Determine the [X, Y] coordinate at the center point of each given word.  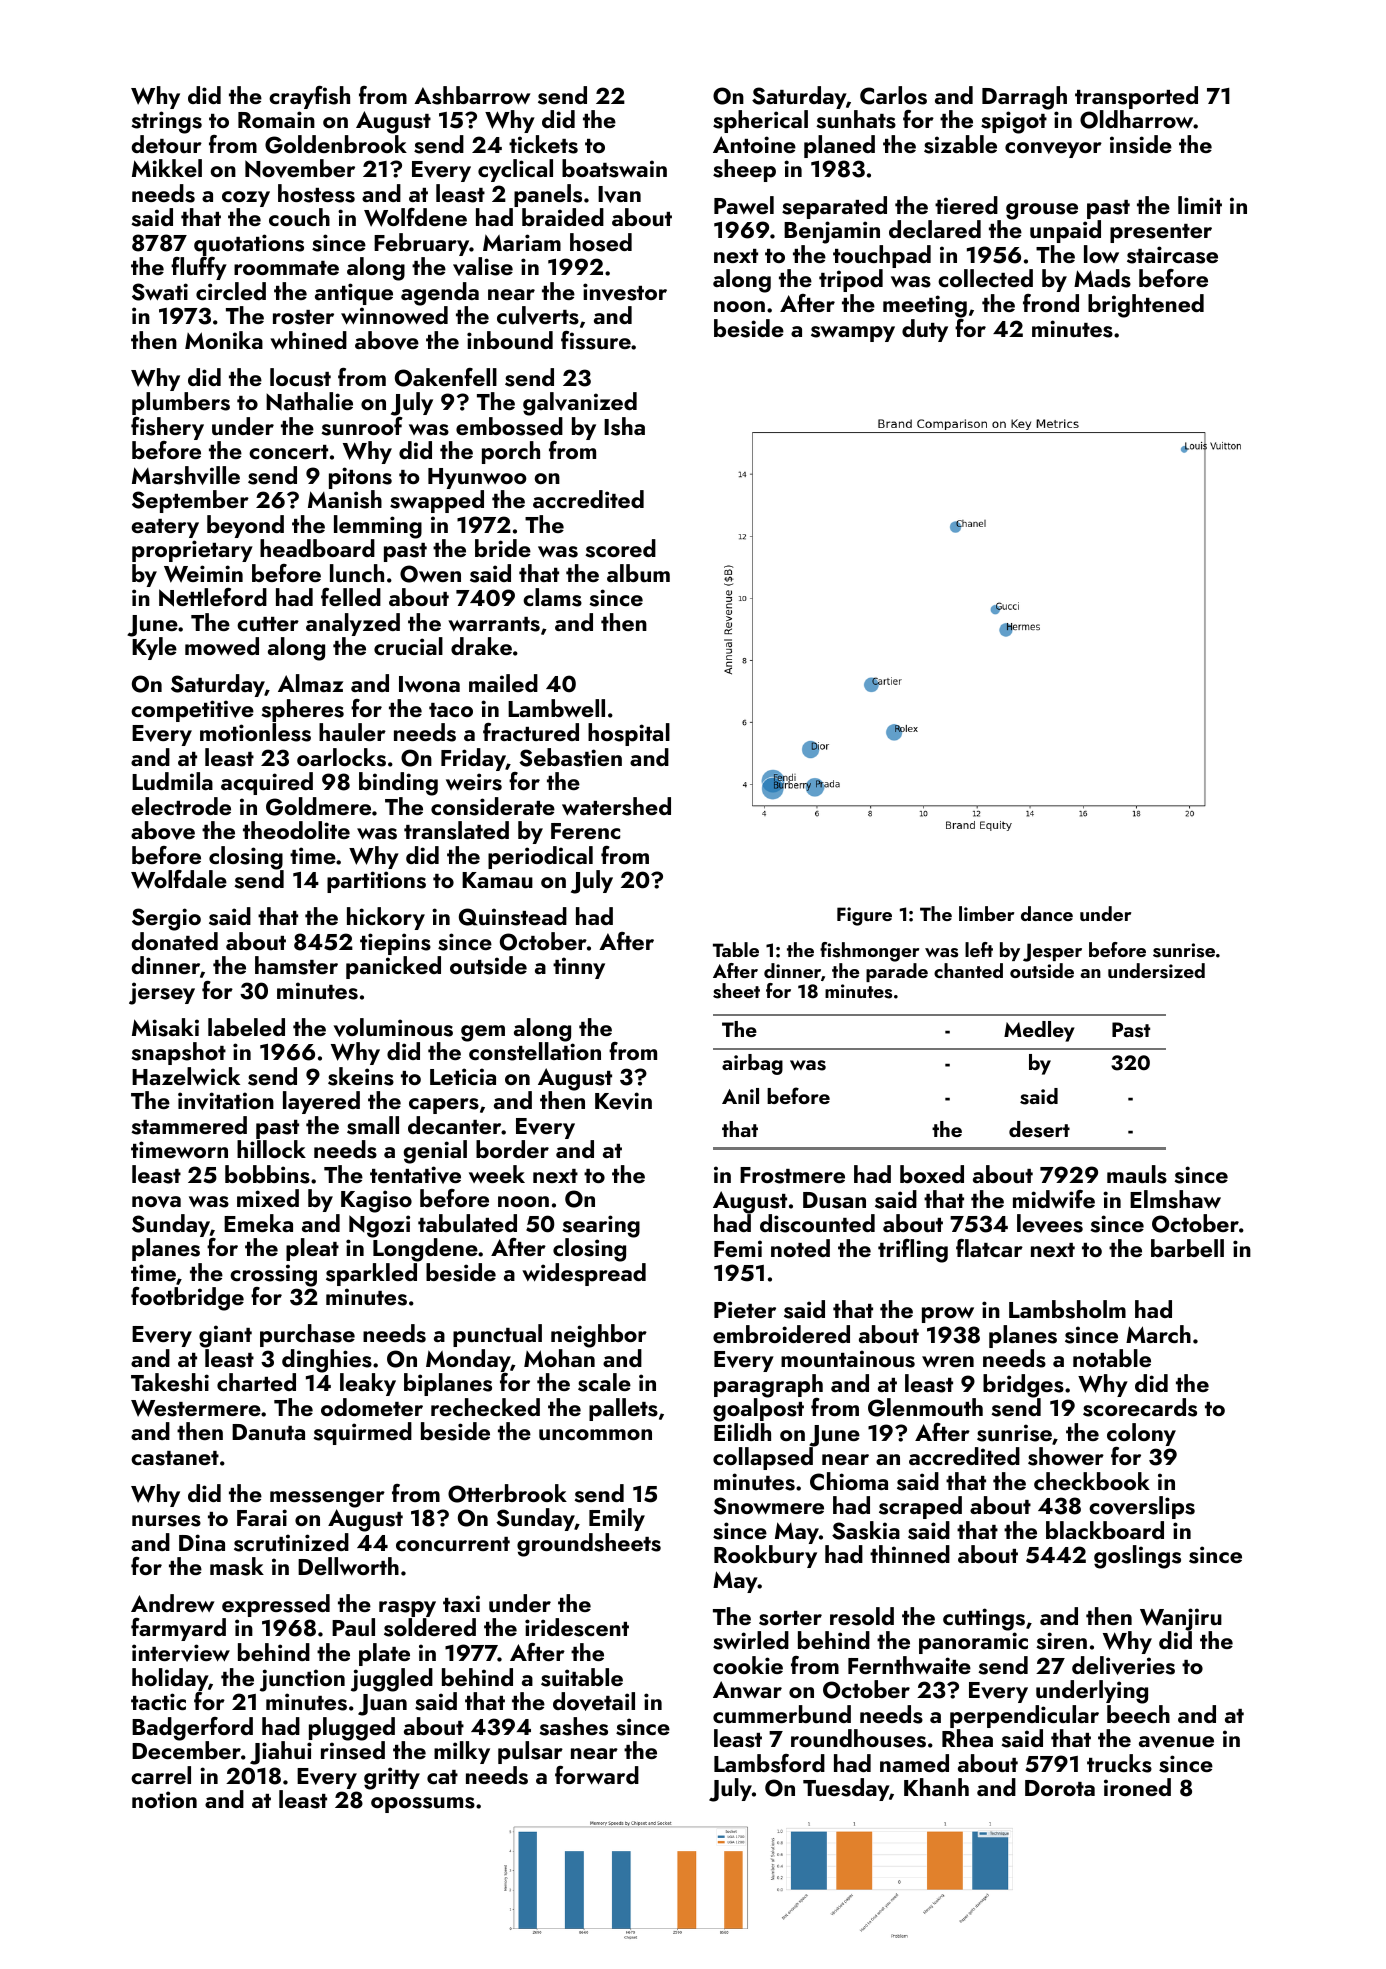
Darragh [1024, 98]
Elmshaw [1175, 1199]
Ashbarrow [472, 95]
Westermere [196, 1408]
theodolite [296, 830]
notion [164, 1799]
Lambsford [769, 1763]
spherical [760, 121]
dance [1047, 913]
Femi [738, 1248]
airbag [752, 1064]
